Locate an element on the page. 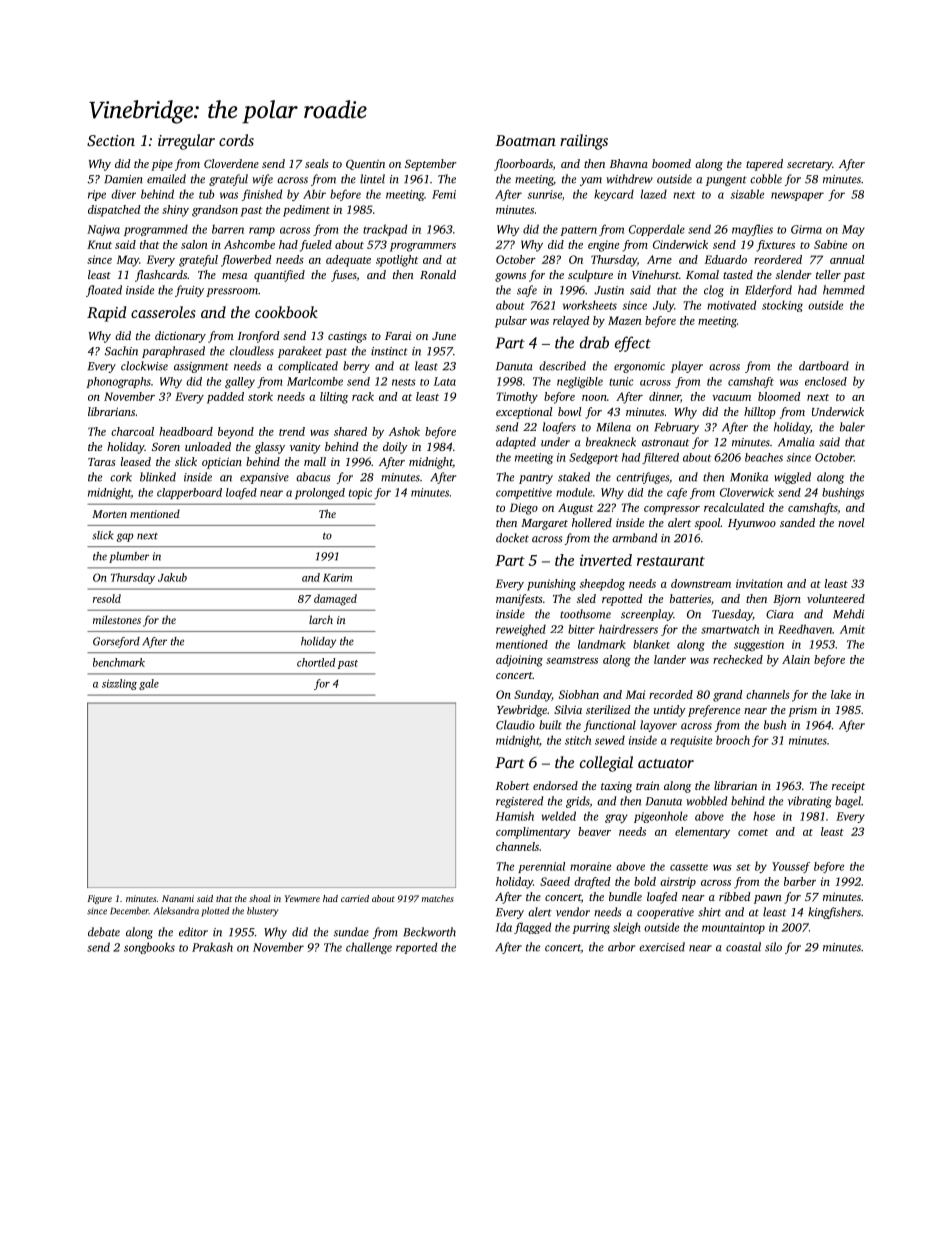  bagel is located at coordinates (848, 802).
